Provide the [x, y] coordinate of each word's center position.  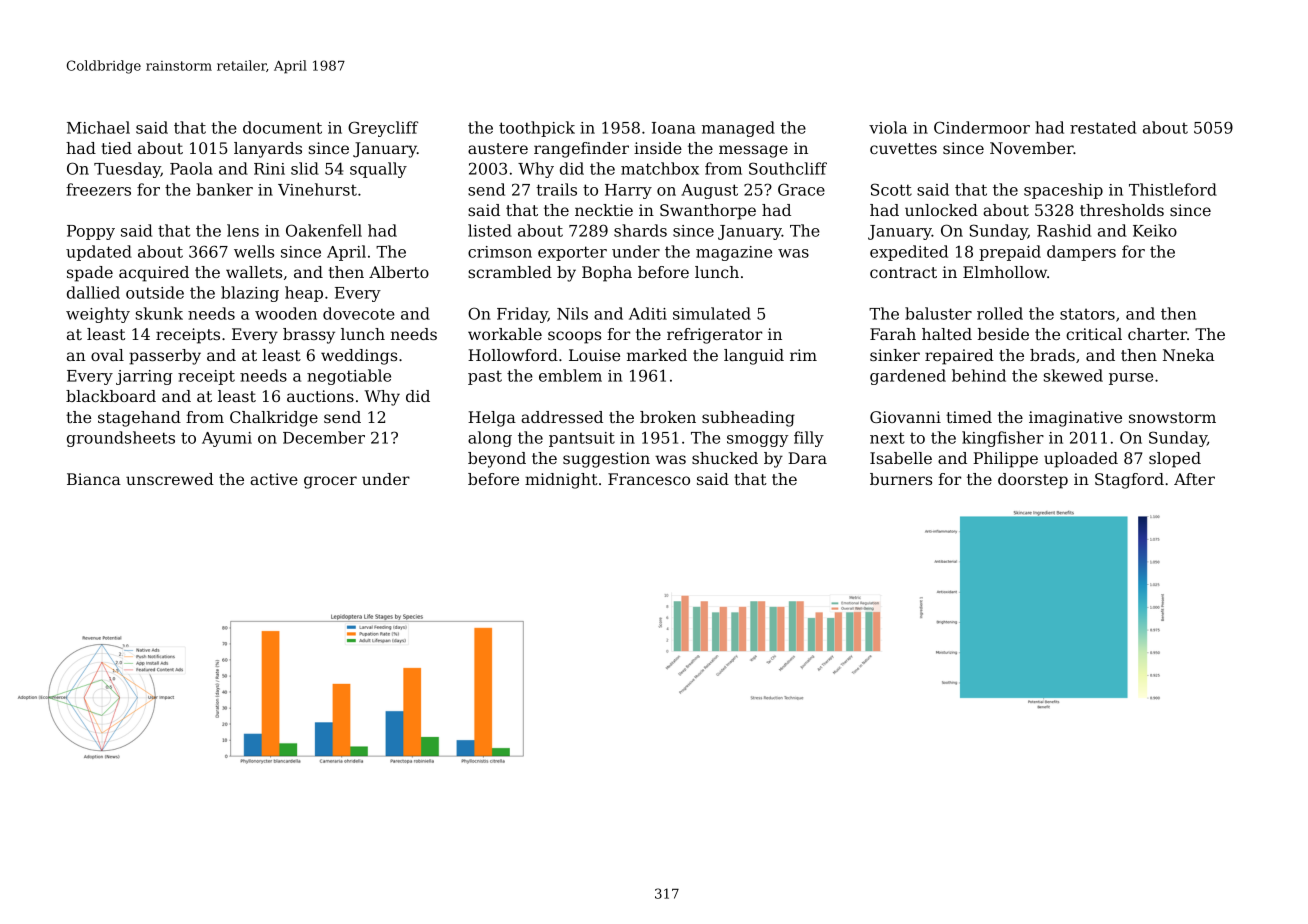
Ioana [674, 128]
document [282, 127]
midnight [561, 481]
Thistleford [1173, 189]
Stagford [1129, 481]
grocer [330, 482]
